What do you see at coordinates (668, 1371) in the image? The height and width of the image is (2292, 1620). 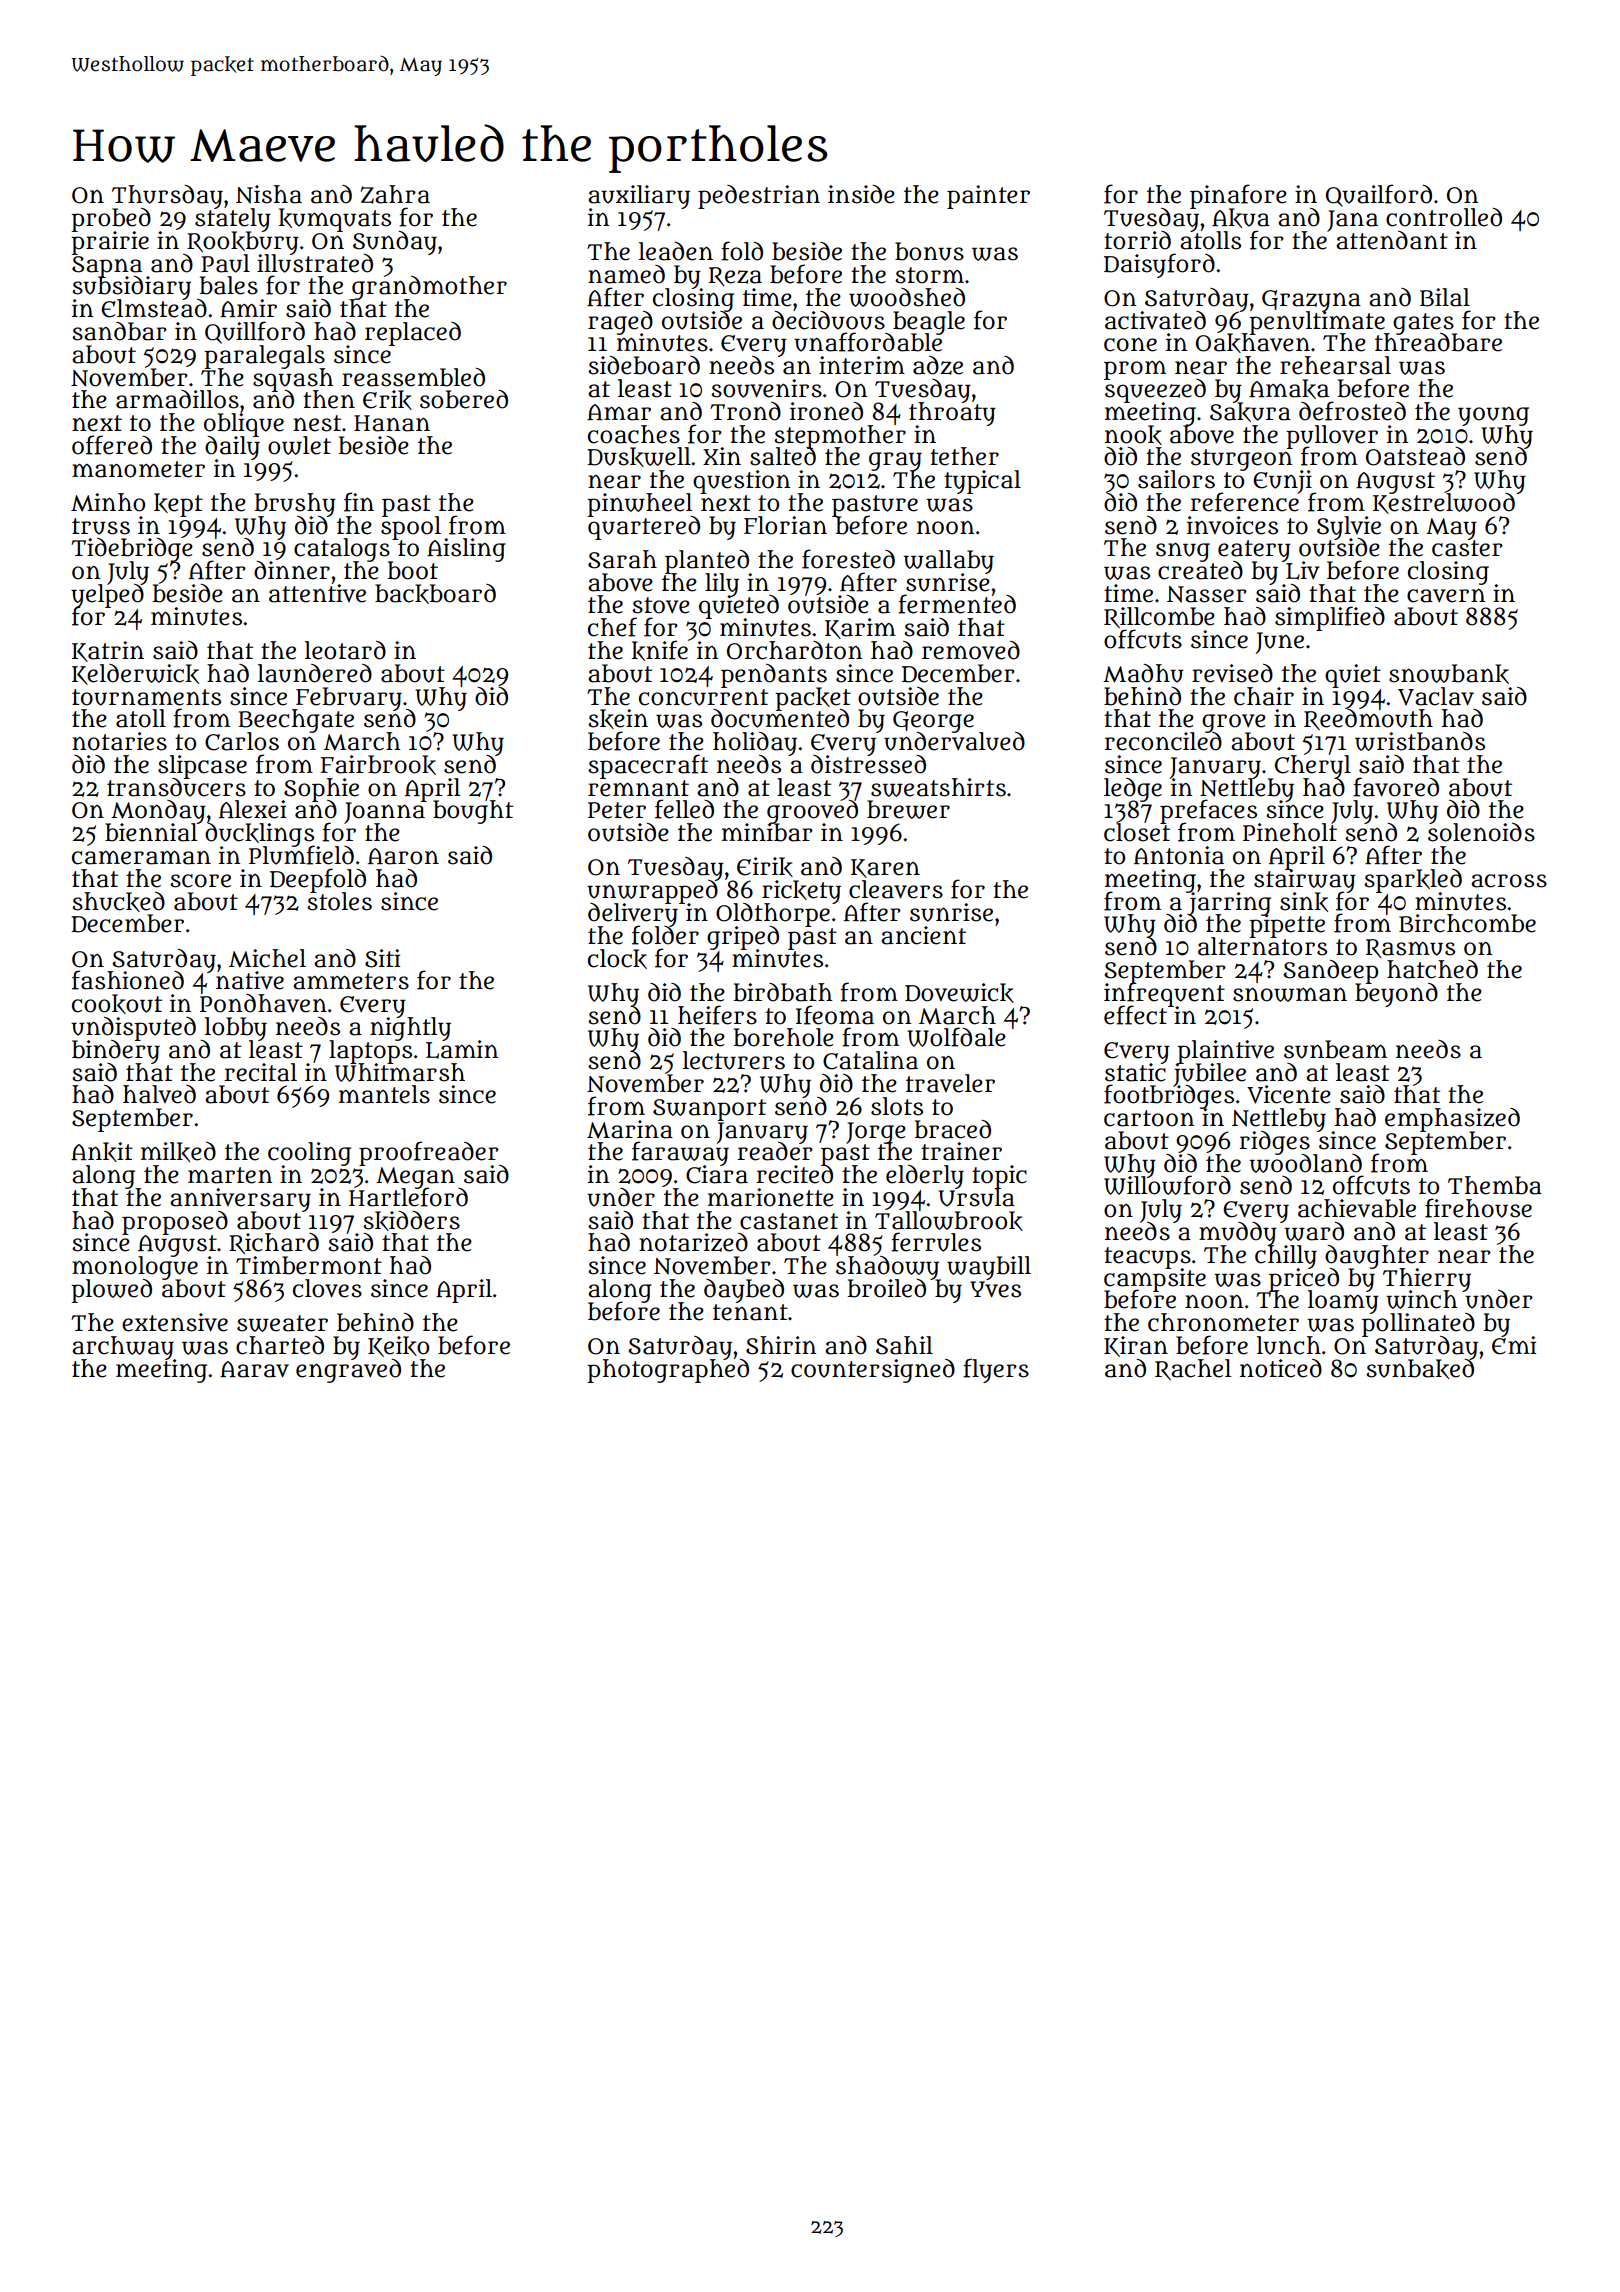 I see `photographed` at bounding box center [668, 1371].
